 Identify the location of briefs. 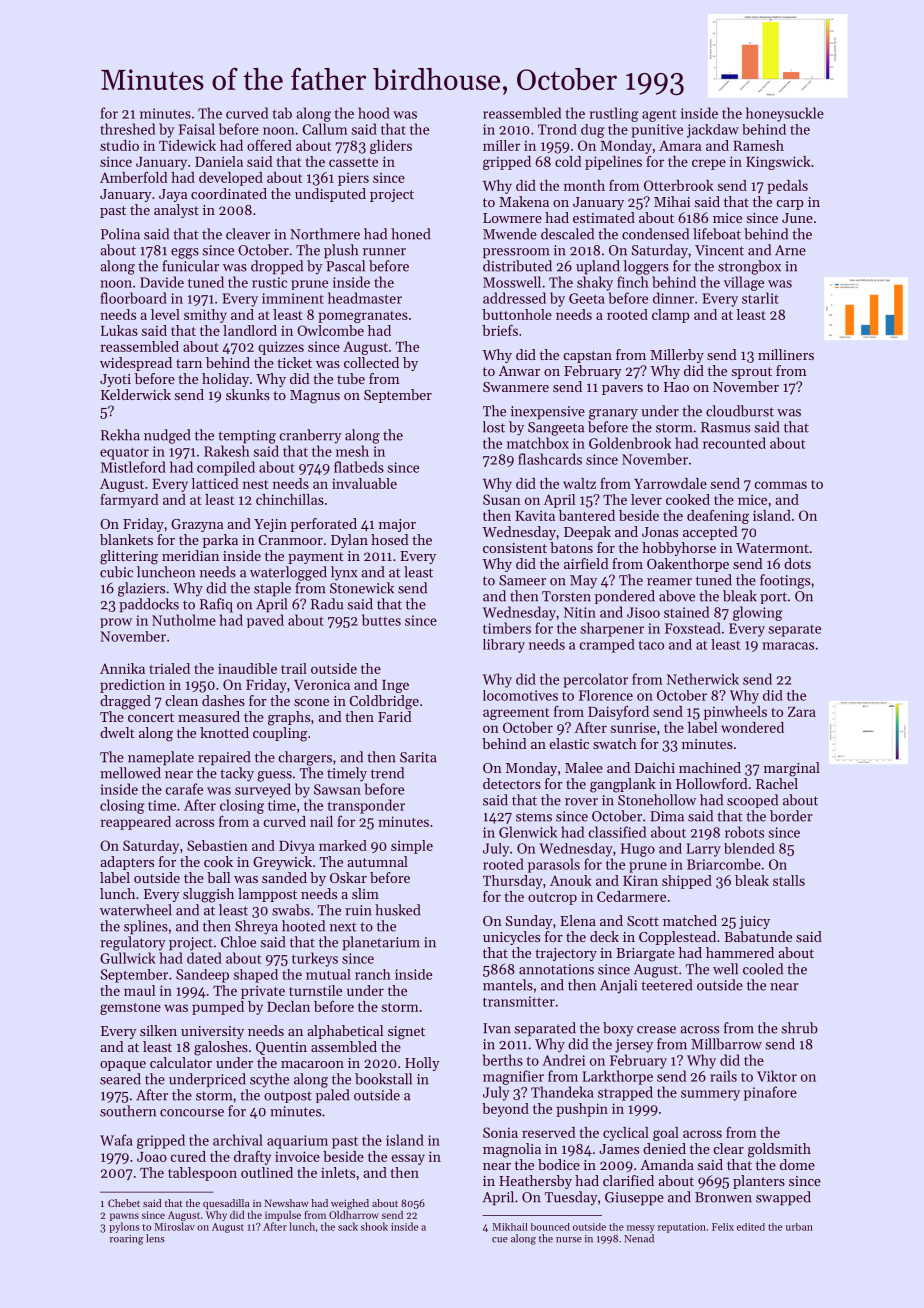
(500, 330).
